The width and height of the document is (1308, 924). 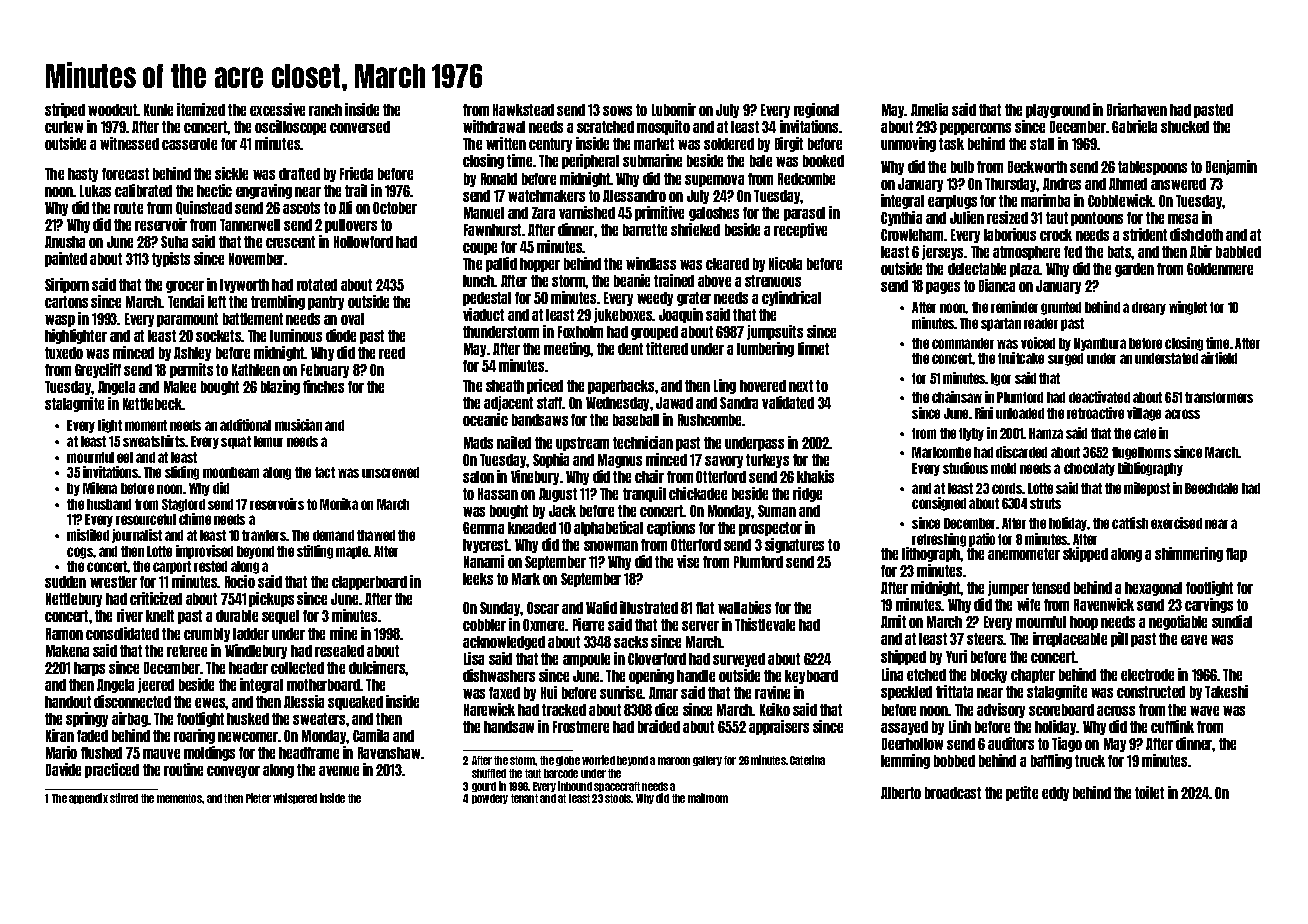 What do you see at coordinates (729, 144) in the document?
I see `soldered` at bounding box center [729, 144].
